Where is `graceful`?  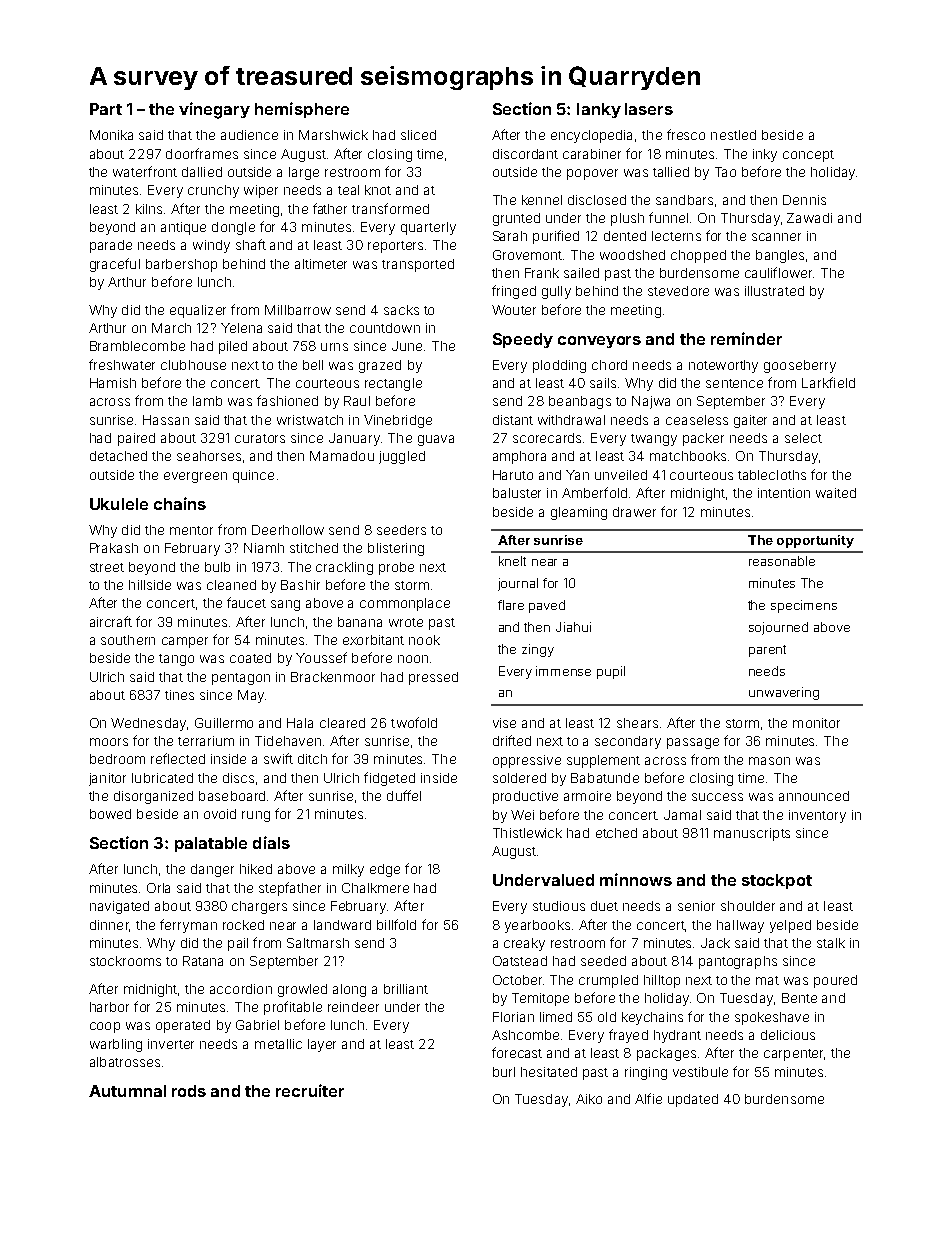 graceful is located at coordinates (115, 265).
